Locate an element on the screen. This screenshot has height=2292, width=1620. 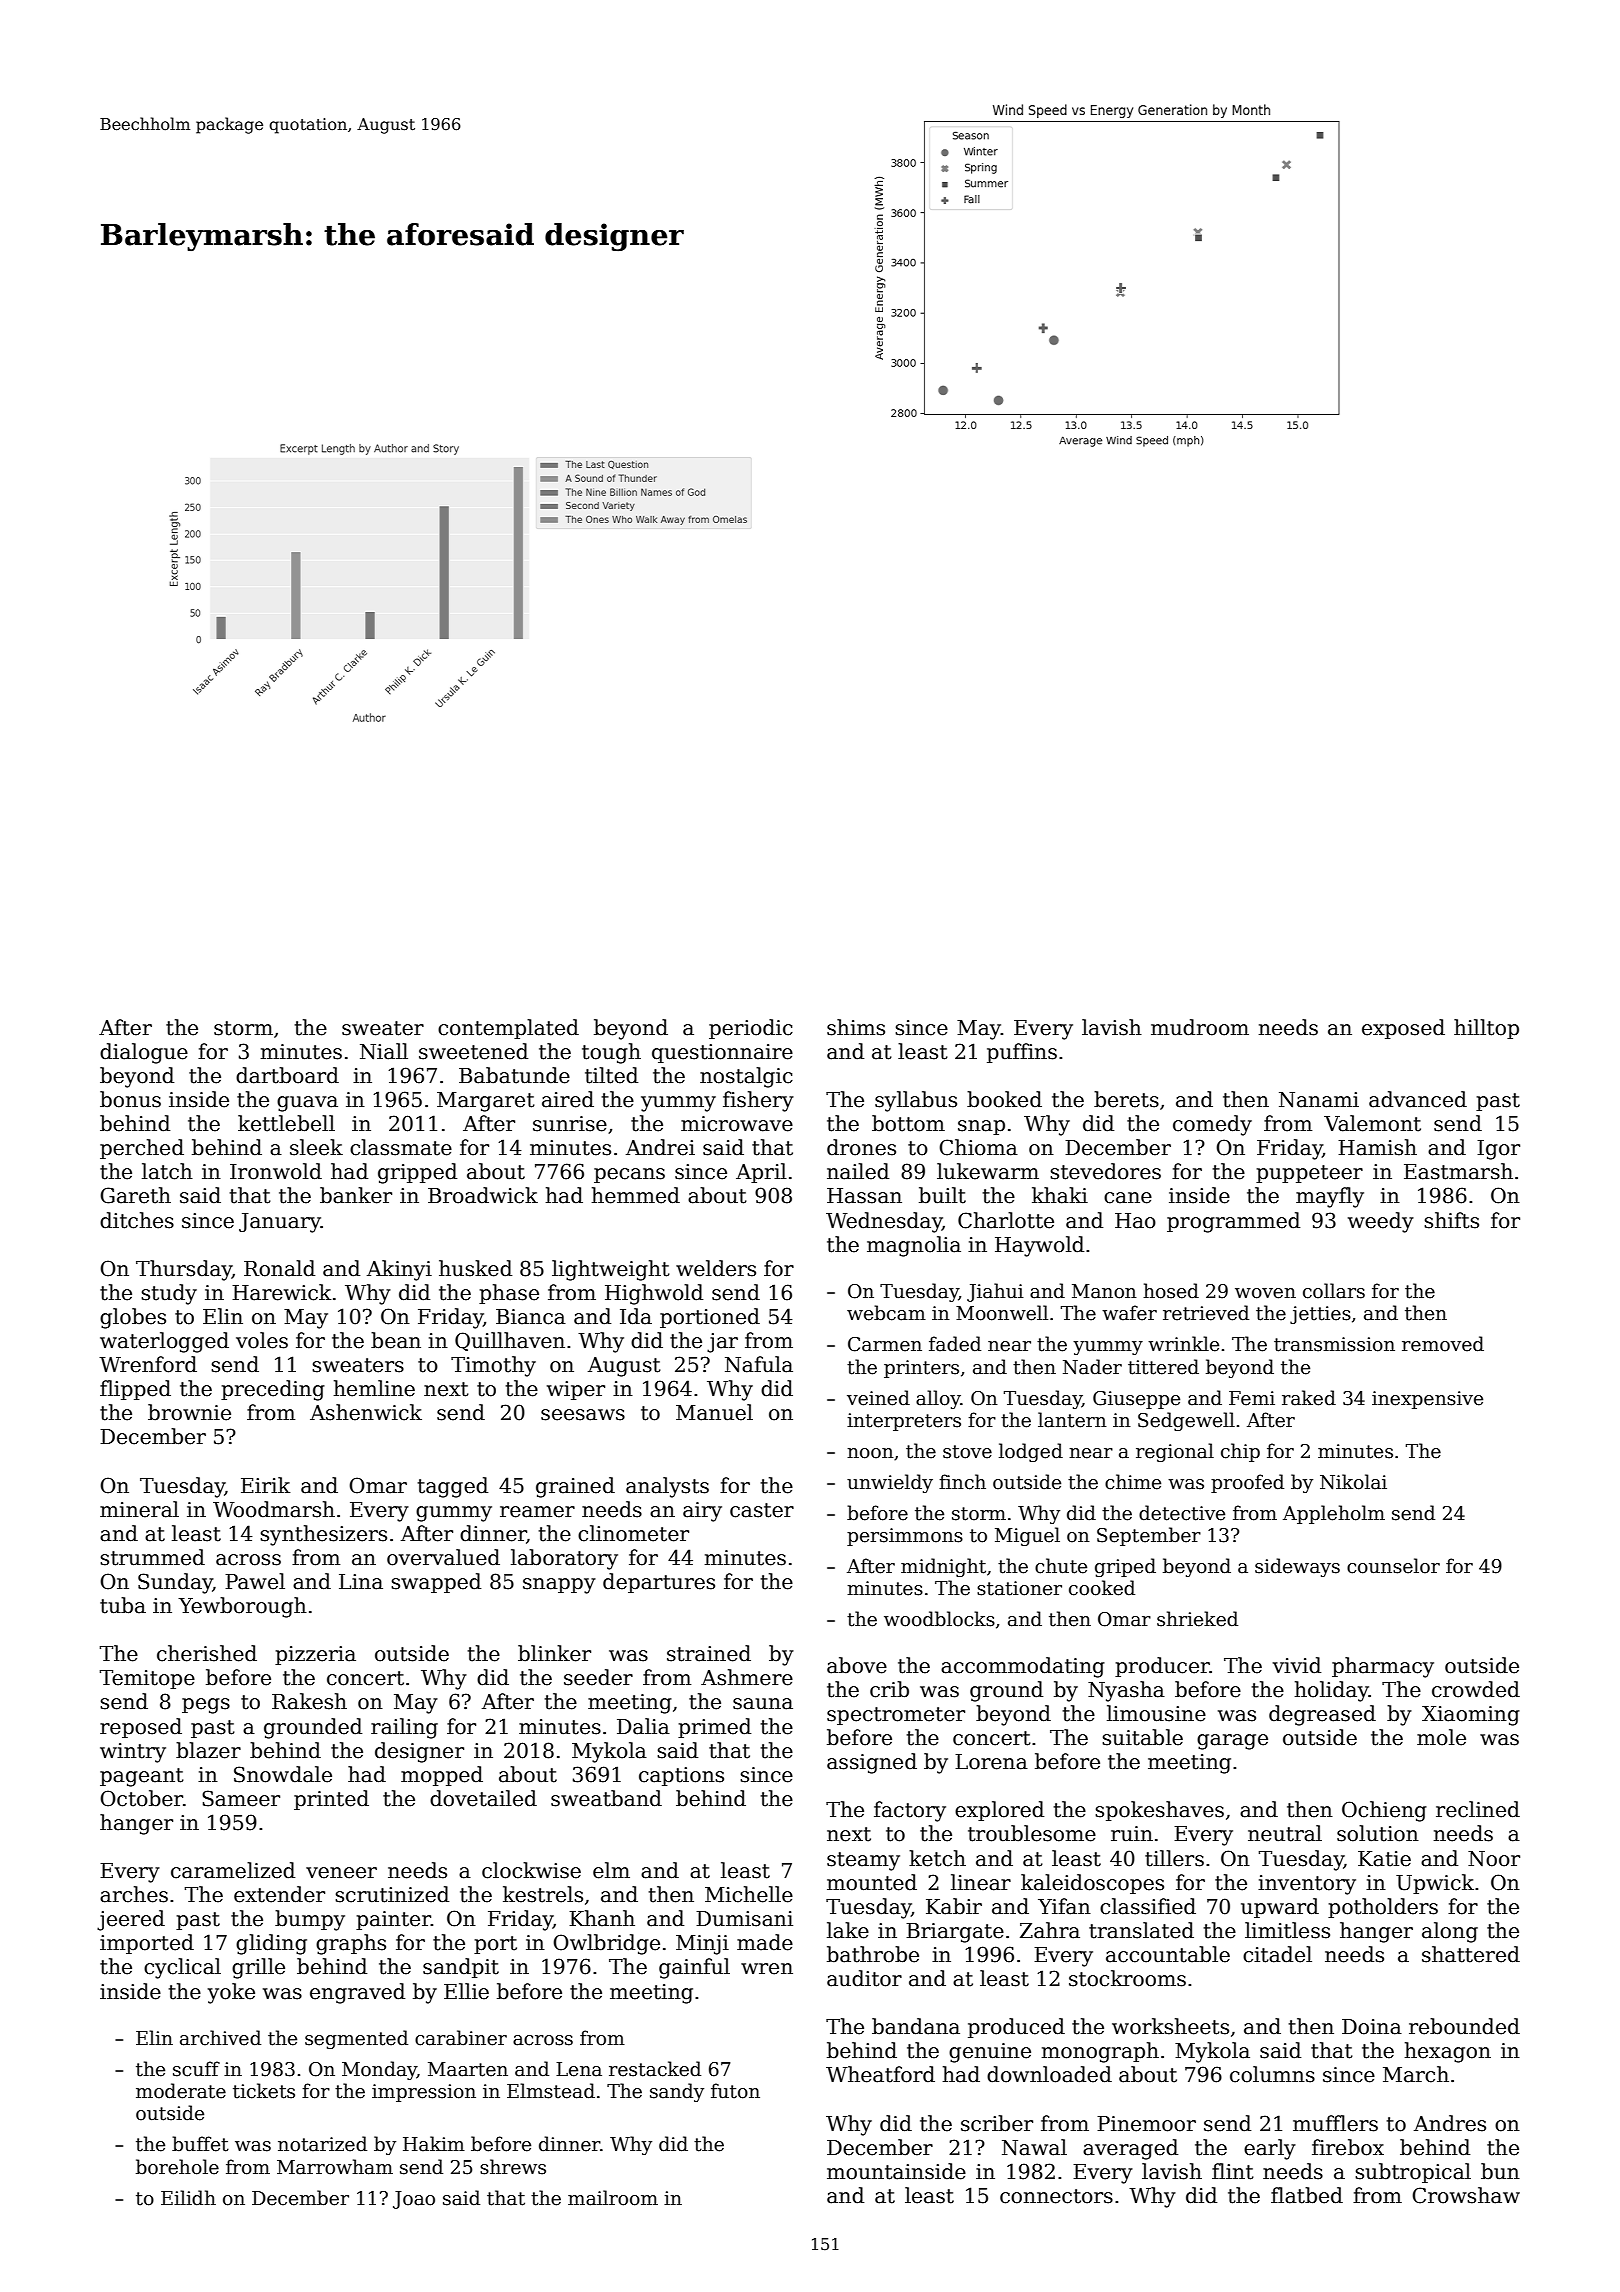
Eilidh is located at coordinates (188, 2198).
